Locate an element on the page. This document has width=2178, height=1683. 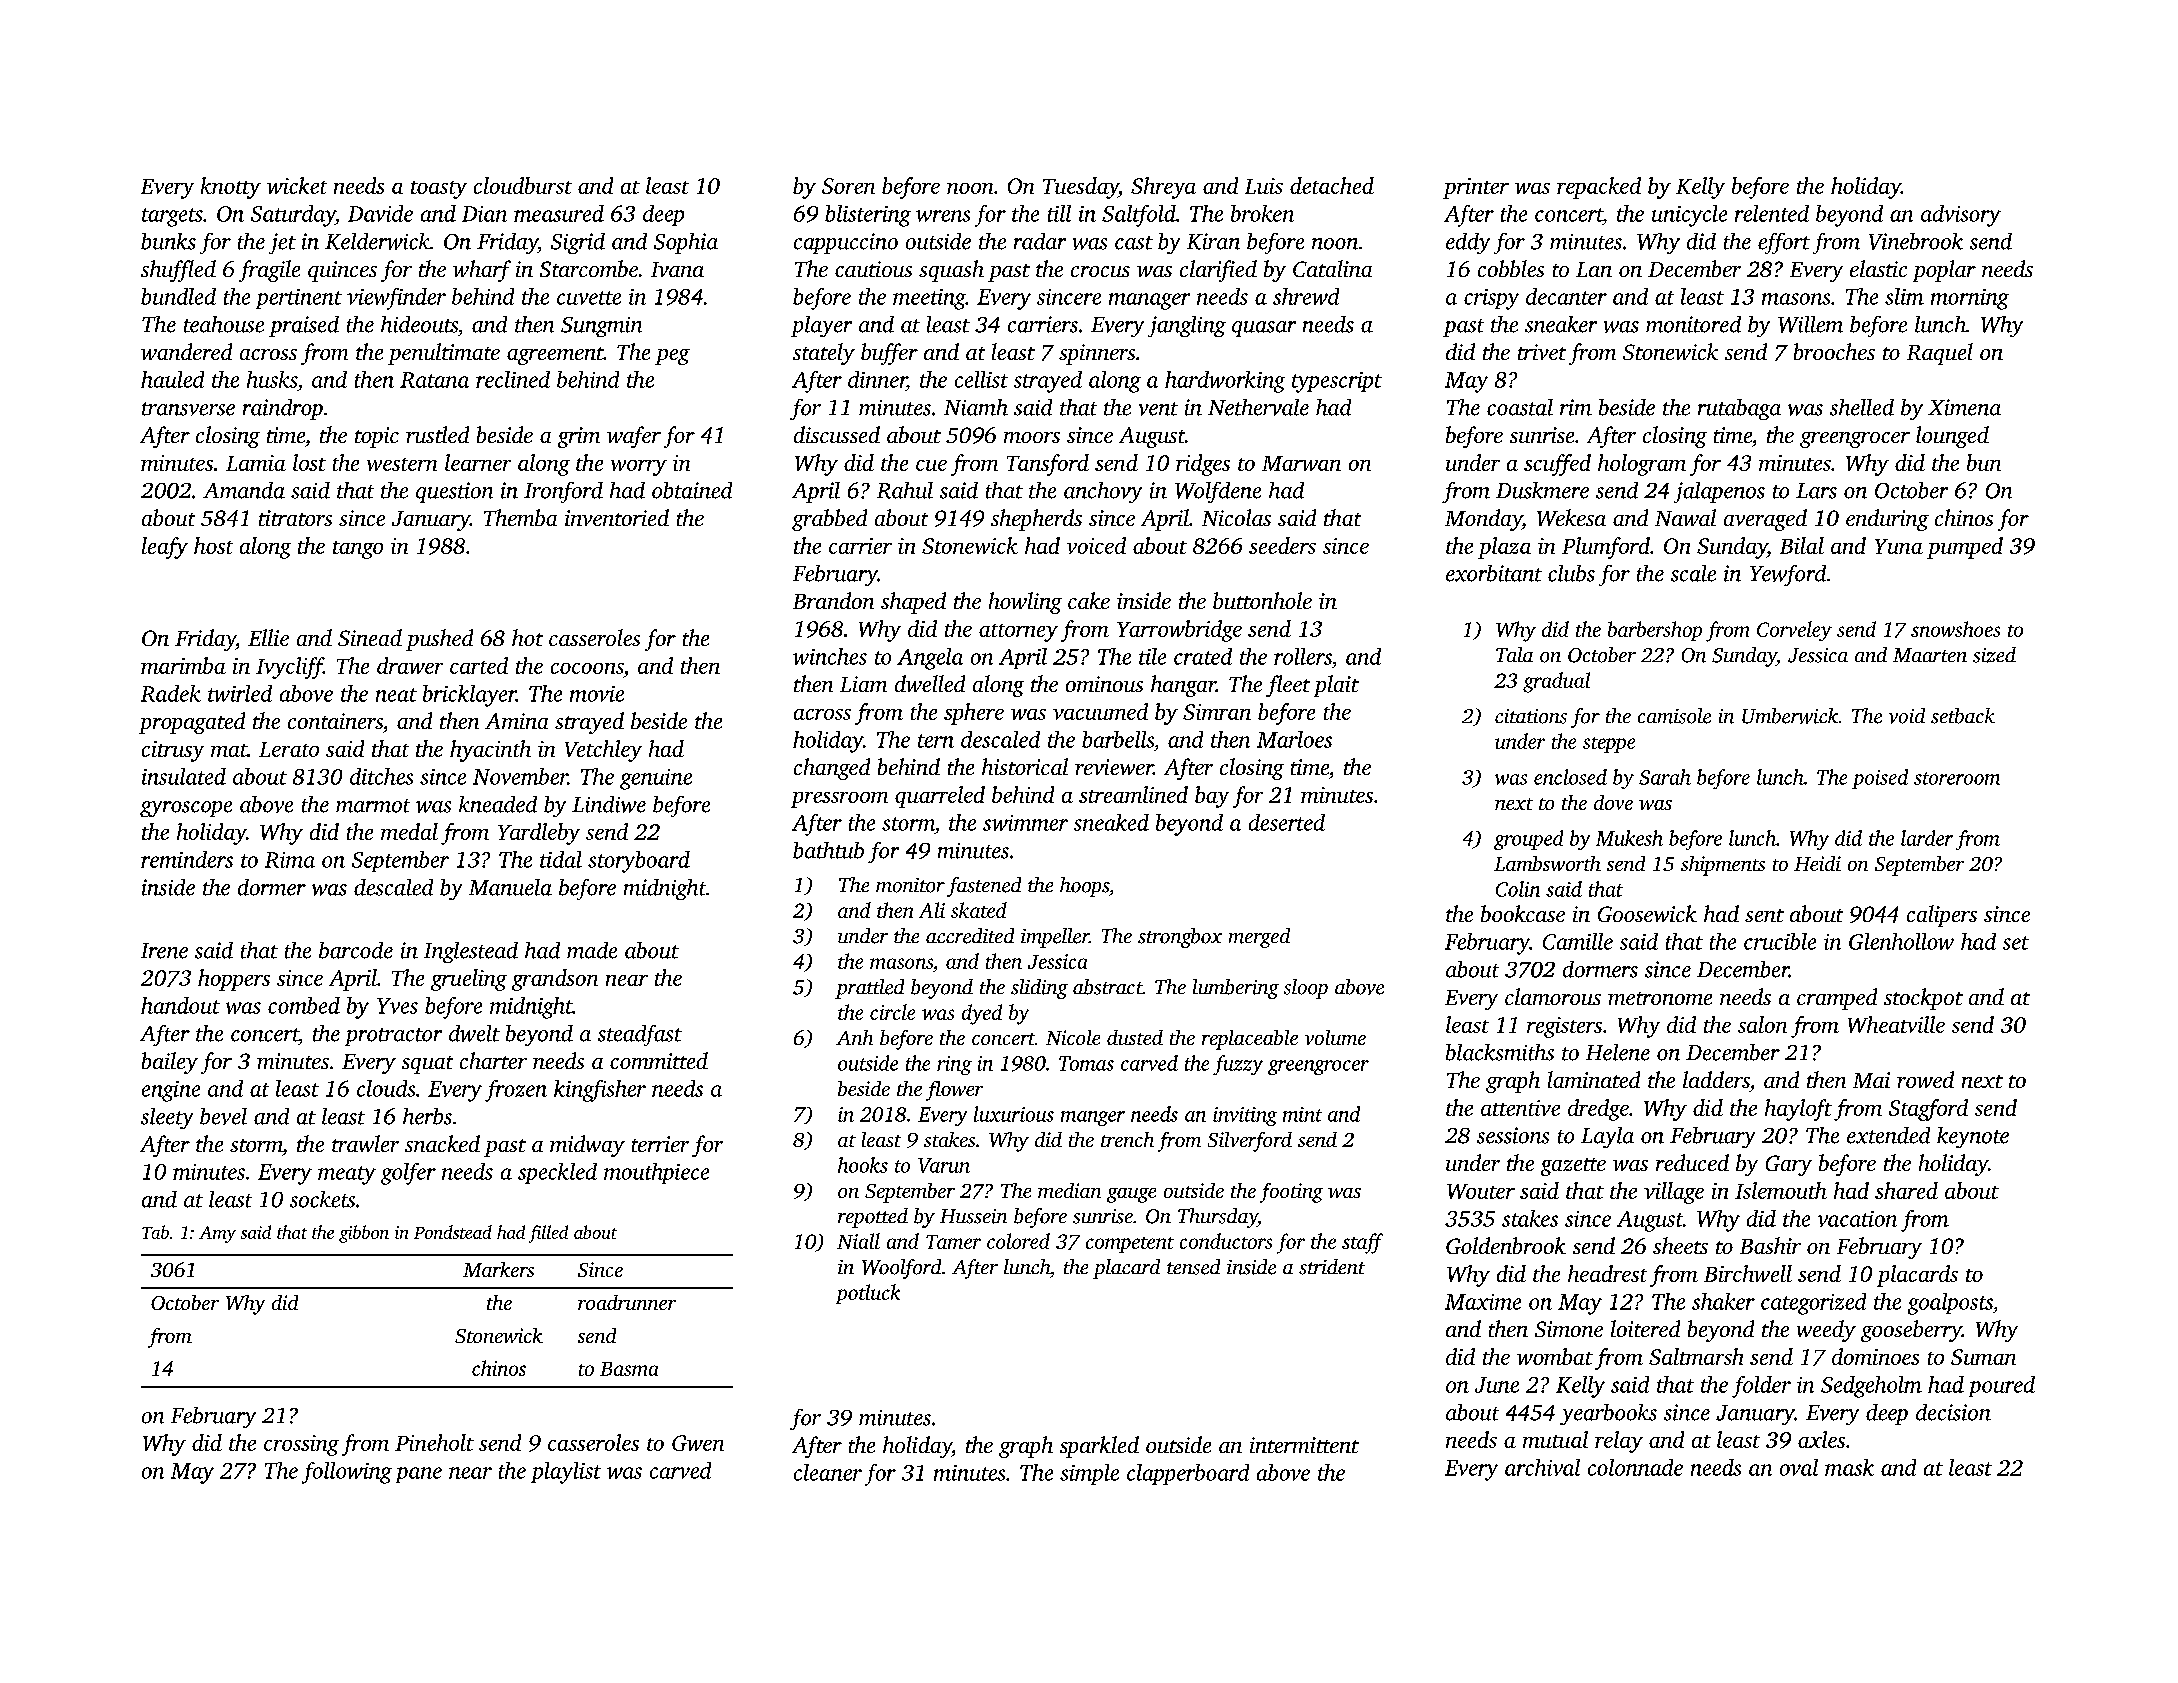
leafy is located at coordinates (165, 548).
